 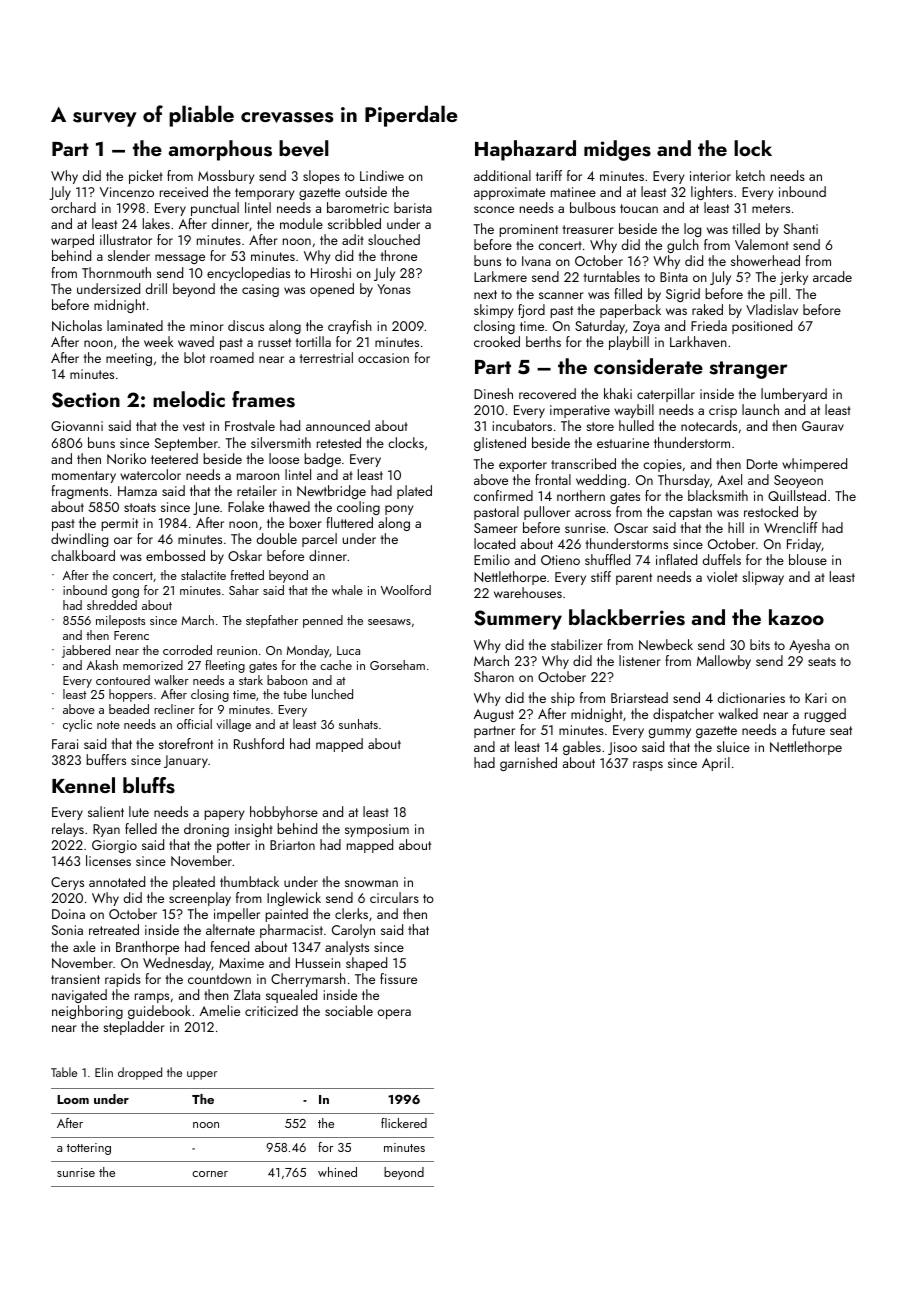 What do you see at coordinates (404, 1123) in the document?
I see `flickered` at bounding box center [404, 1123].
